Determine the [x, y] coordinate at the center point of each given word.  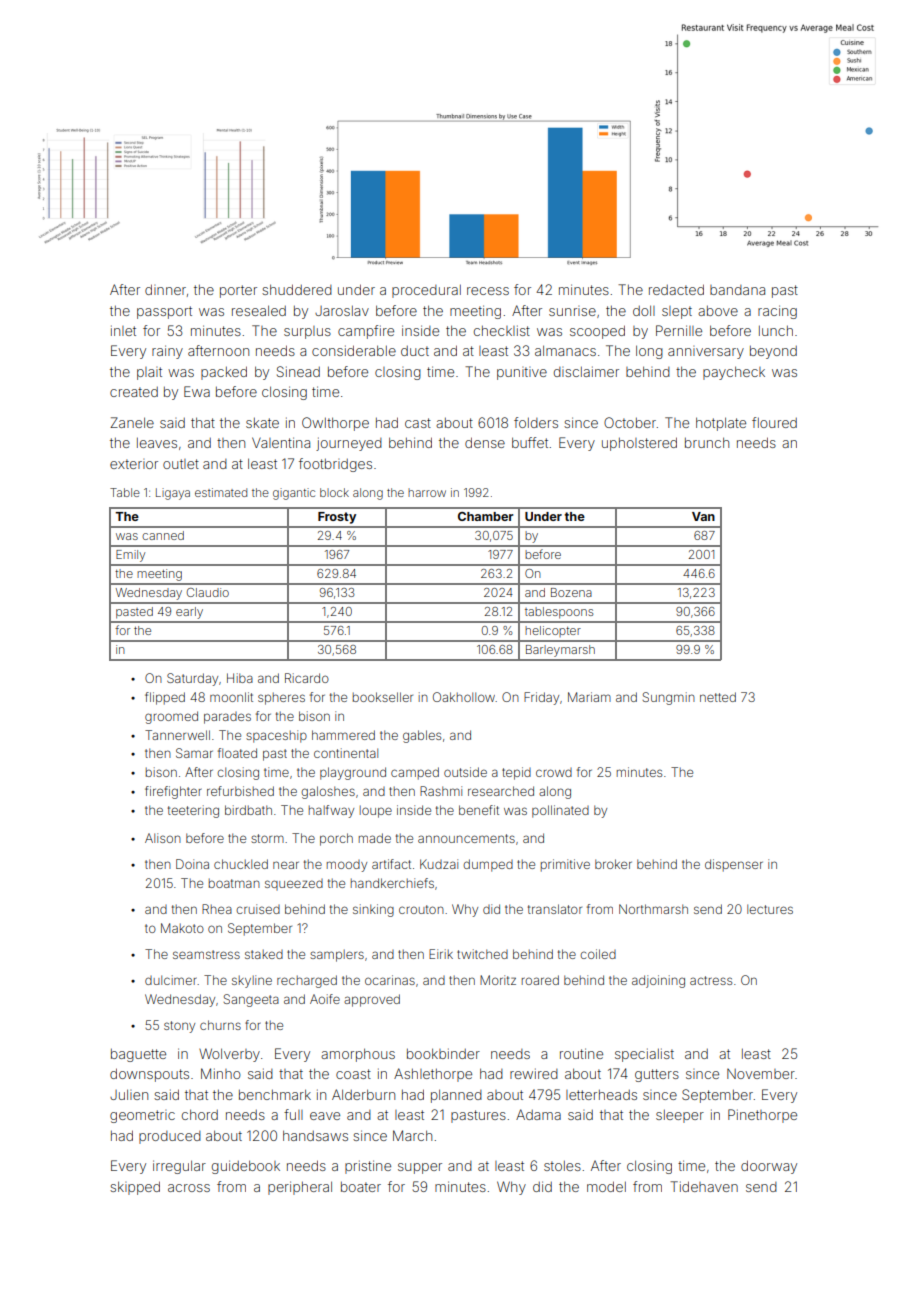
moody [347, 866]
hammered [343, 735]
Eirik [441, 954]
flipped [165, 698]
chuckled [241, 864]
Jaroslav [342, 311]
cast [418, 423]
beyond [773, 352]
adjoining [658, 981]
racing [777, 312]
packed [224, 373]
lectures [770, 909]
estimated [221, 492]
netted [718, 697]
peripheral [300, 1188]
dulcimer [171, 980]
